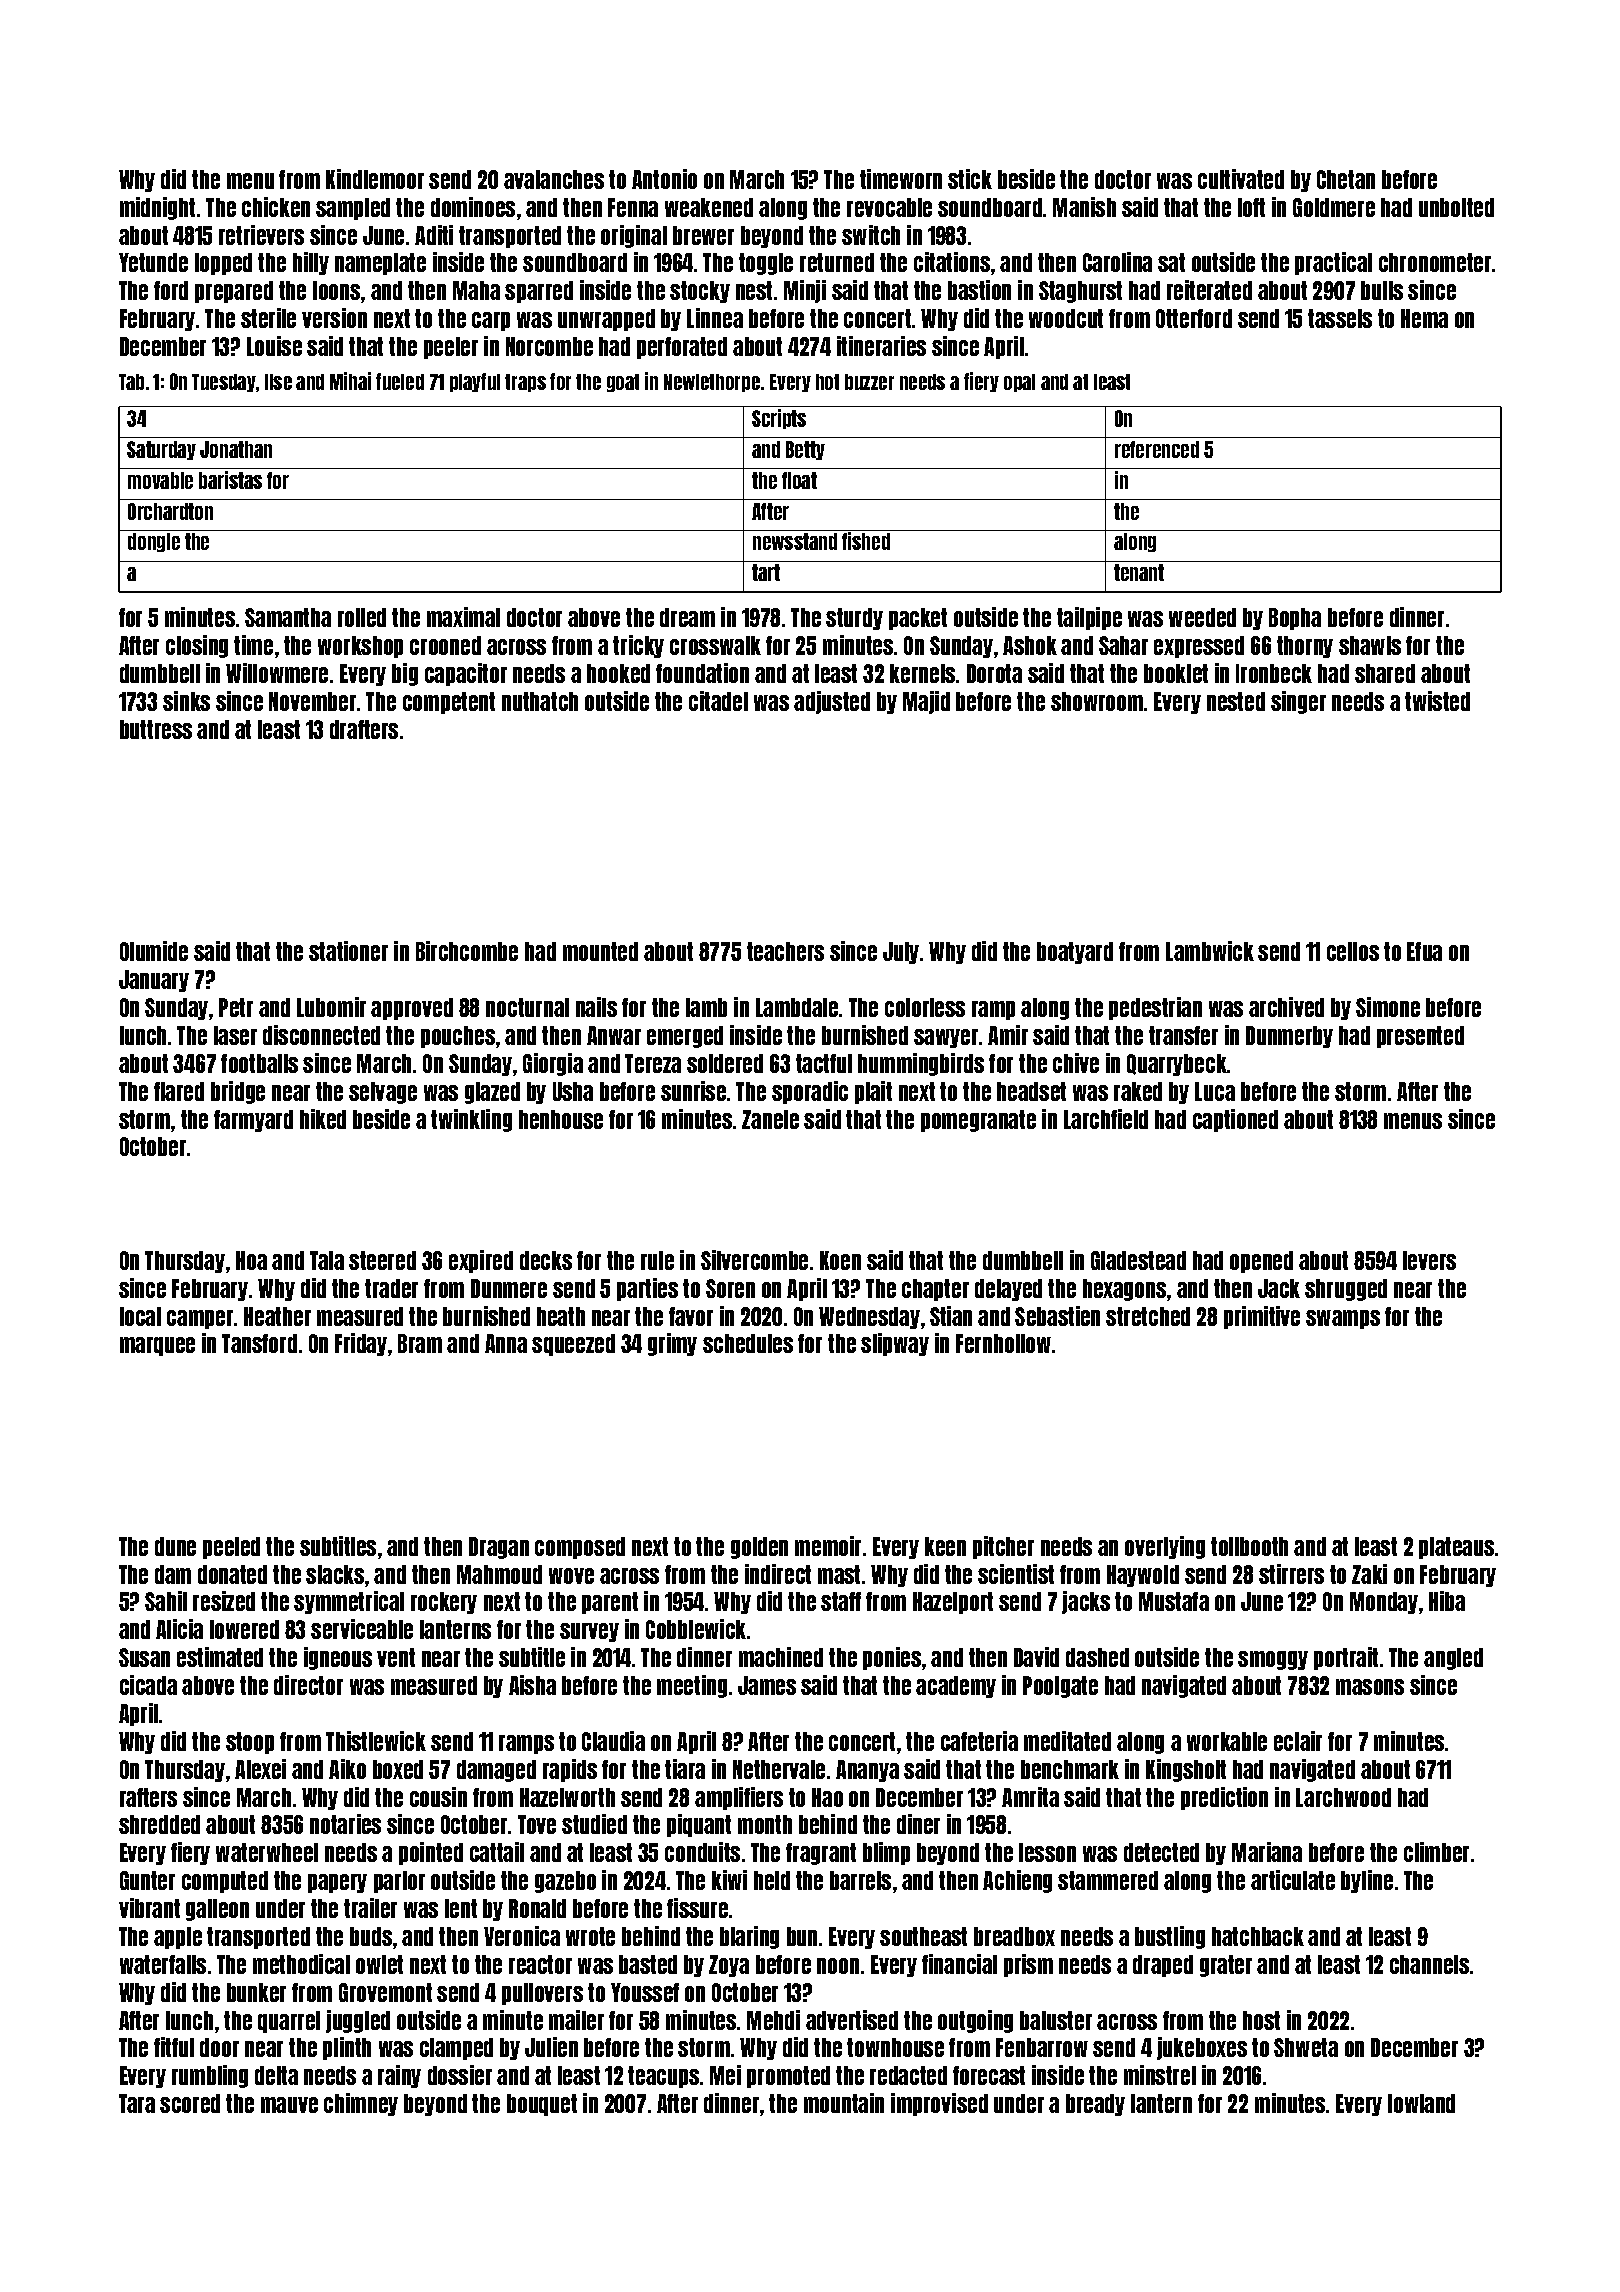 The width and height of the image is (1620, 2292). What do you see at coordinates (892, 1658) in the image?
I see `ponies` at bounding box center [892, 1658].
